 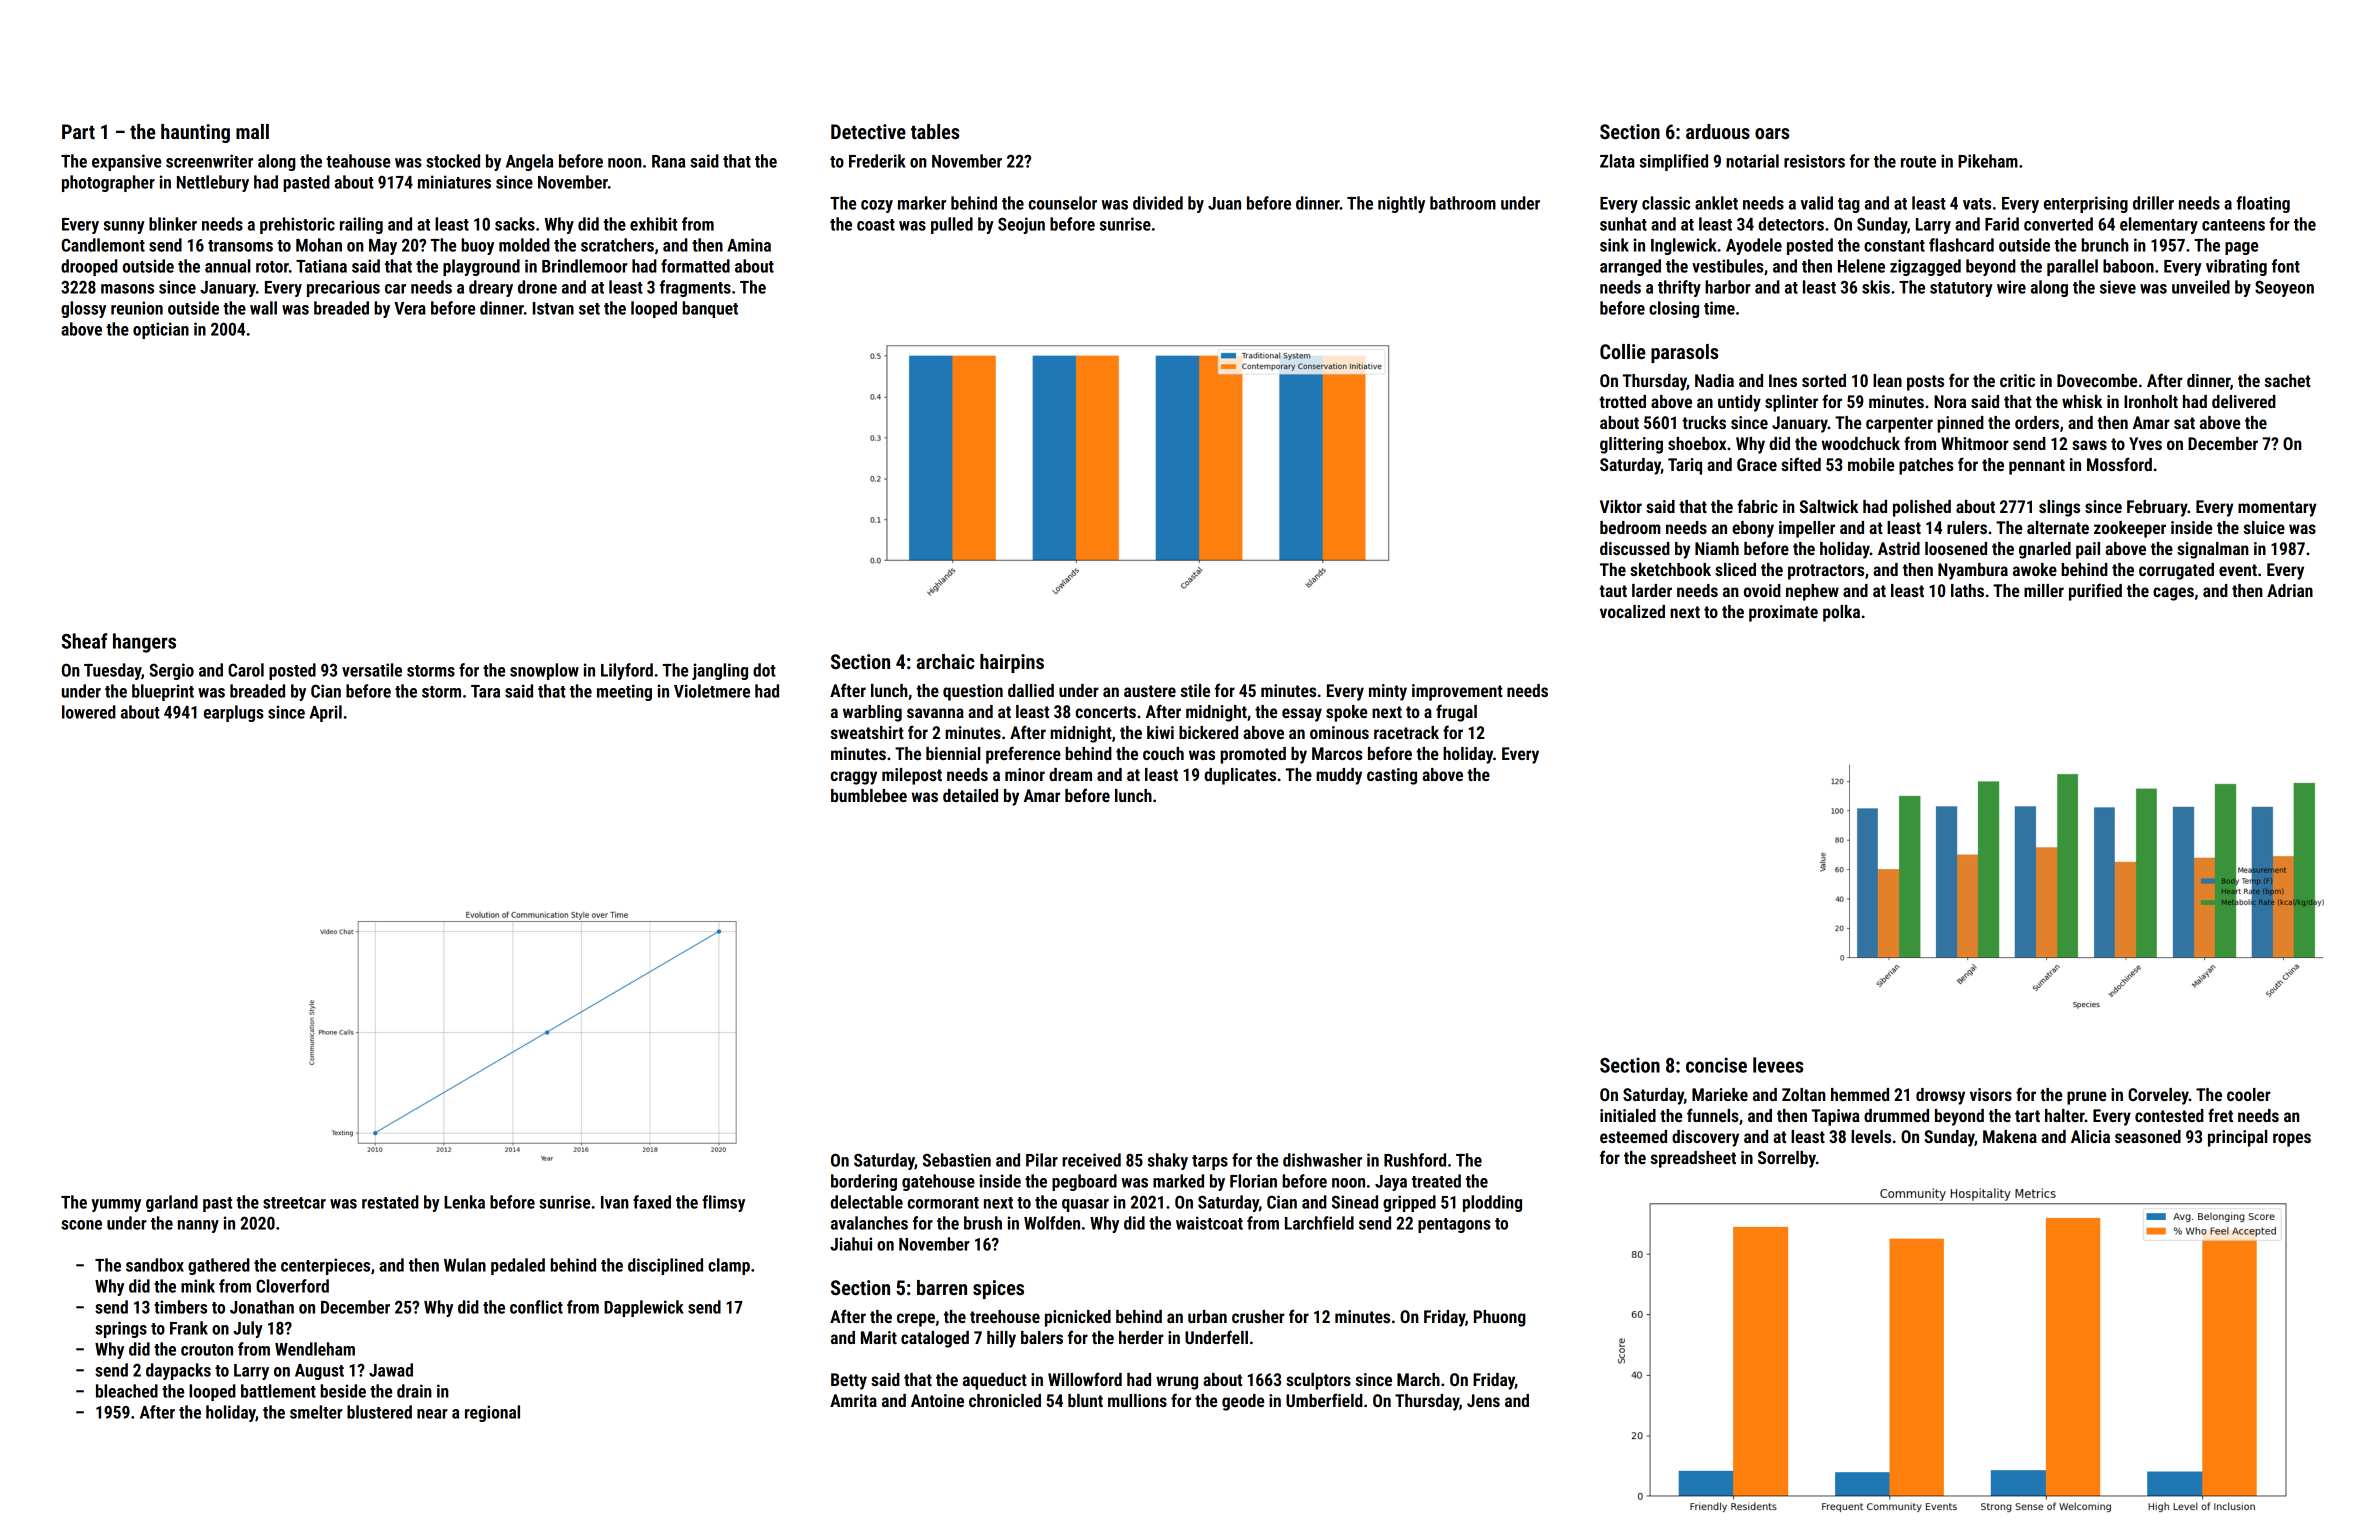 What do you see at coordinates (234, 713) in the screenshot?
I see `earplugs` at bounding box center [234, 713].
